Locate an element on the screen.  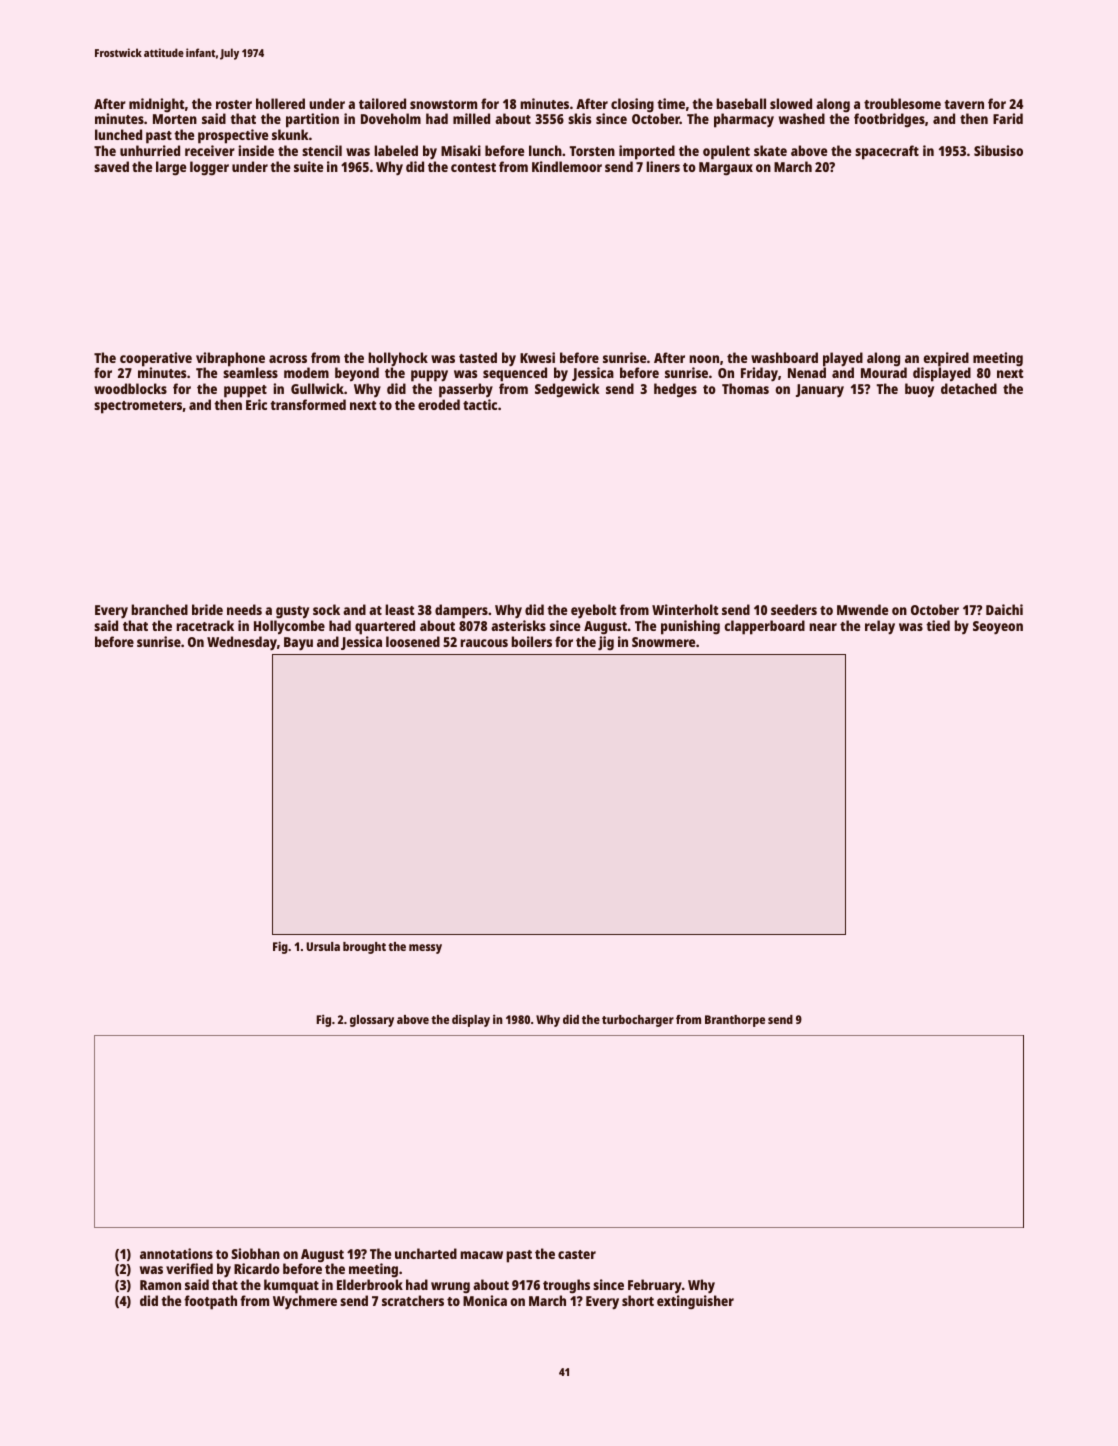
Bayu is located at coordinates (298, 644).
